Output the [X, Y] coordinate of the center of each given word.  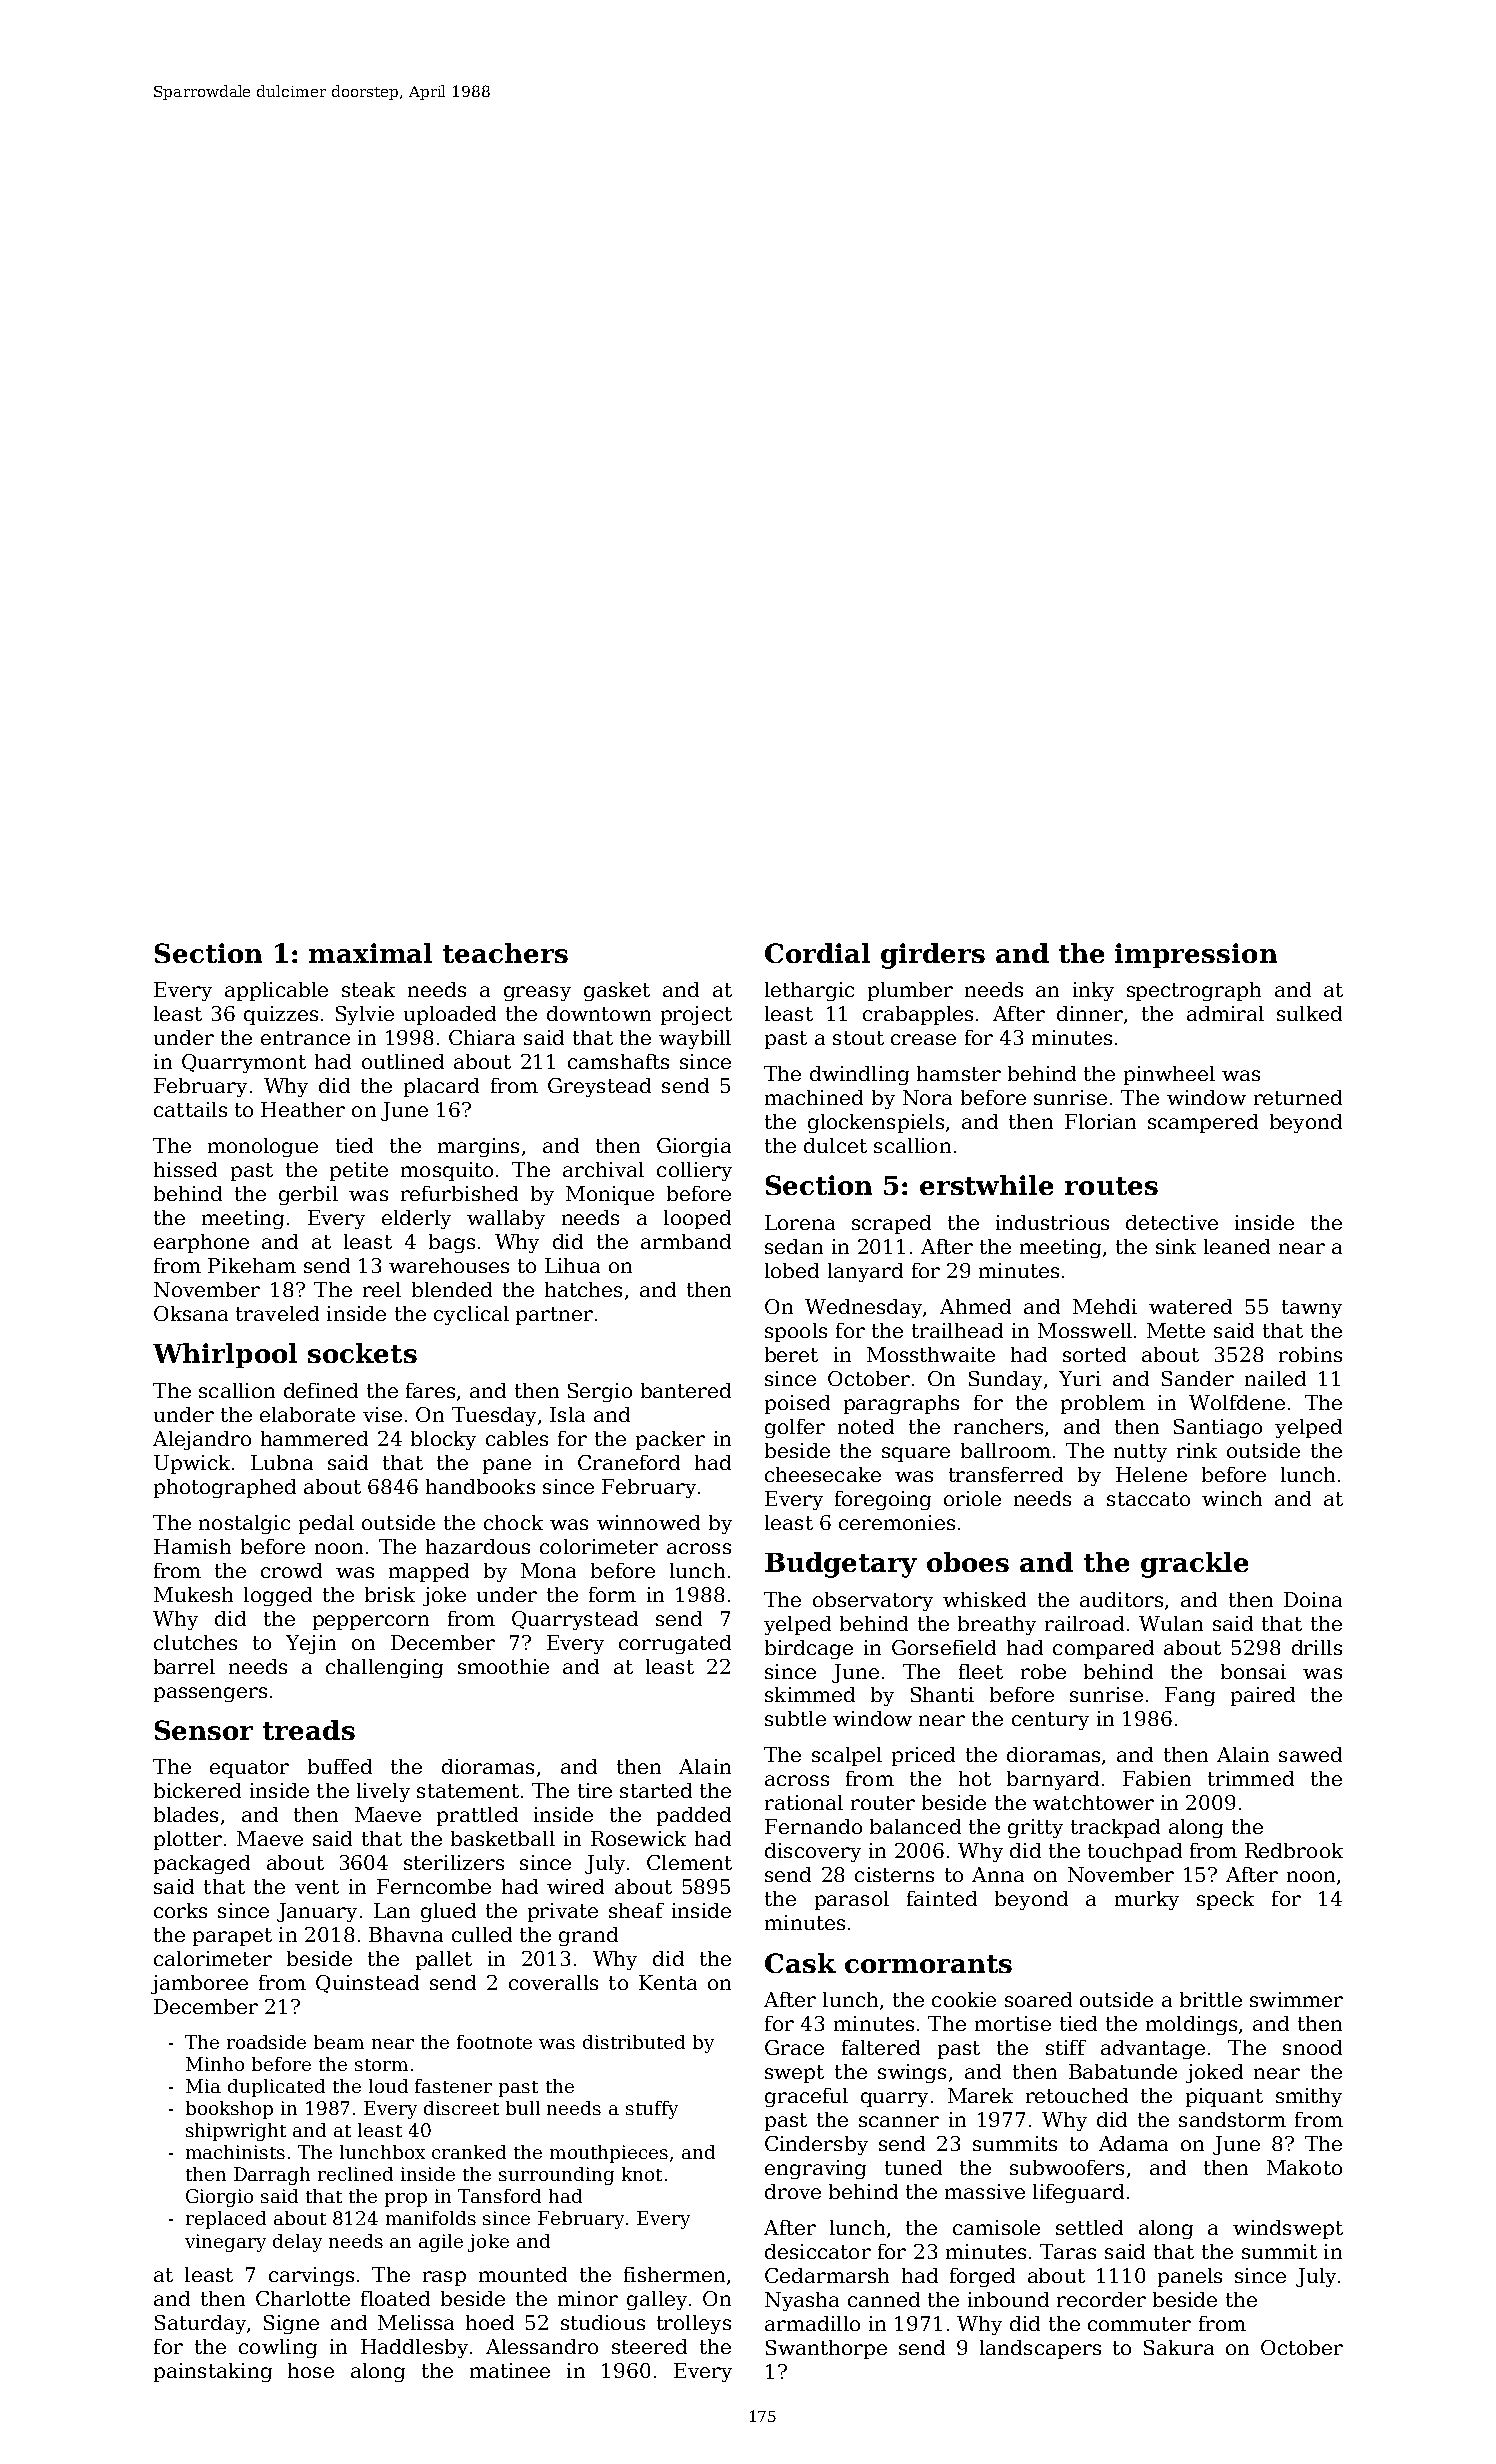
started [656, 1790]
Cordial [817, 953]
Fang [1190, 1696]
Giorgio [219, 2198]
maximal [370, 953]
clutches [195, 1642]
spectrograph [1194, 991]
